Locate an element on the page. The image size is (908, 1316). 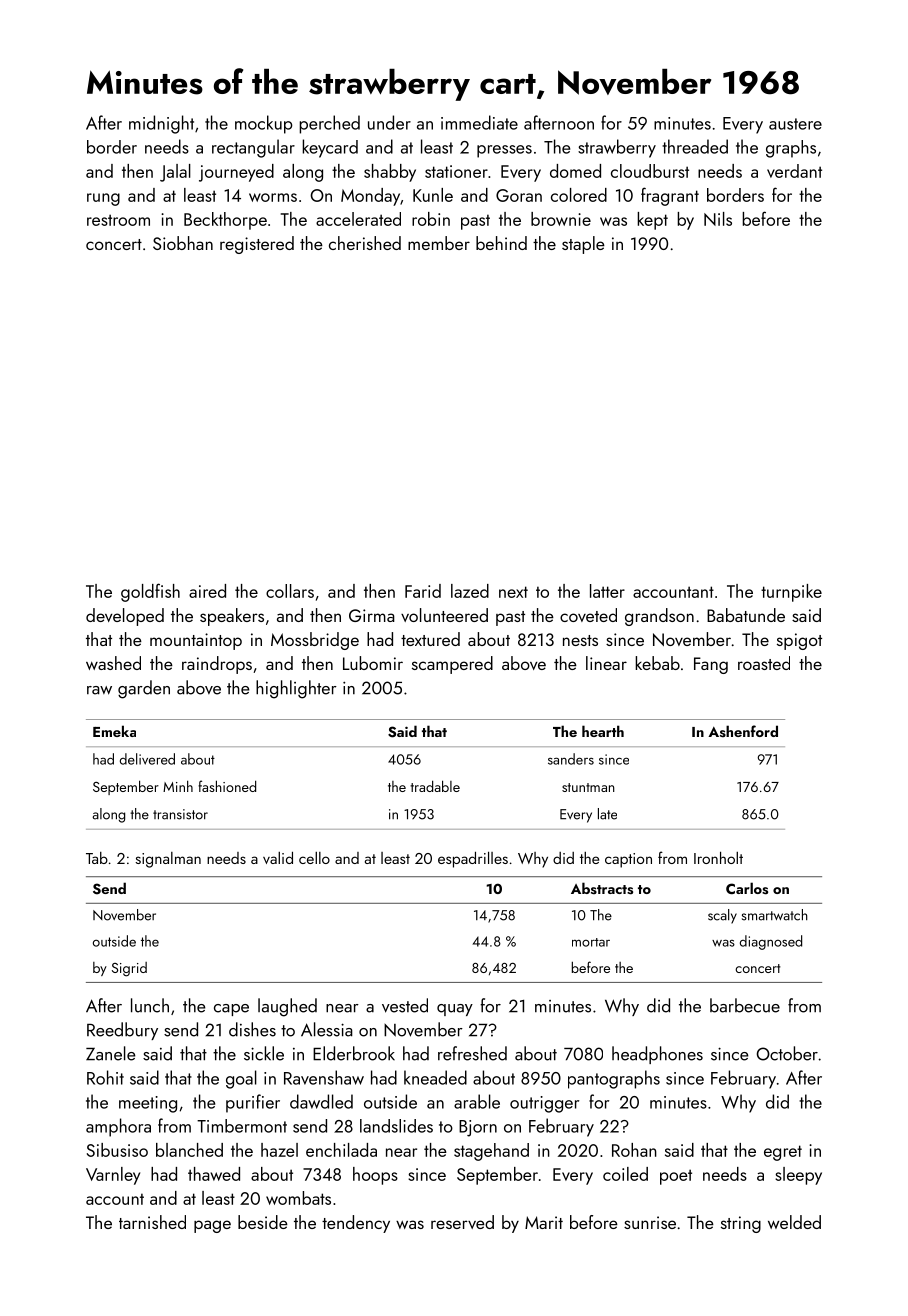
Siobhan is located at coordinates (183, 243).
